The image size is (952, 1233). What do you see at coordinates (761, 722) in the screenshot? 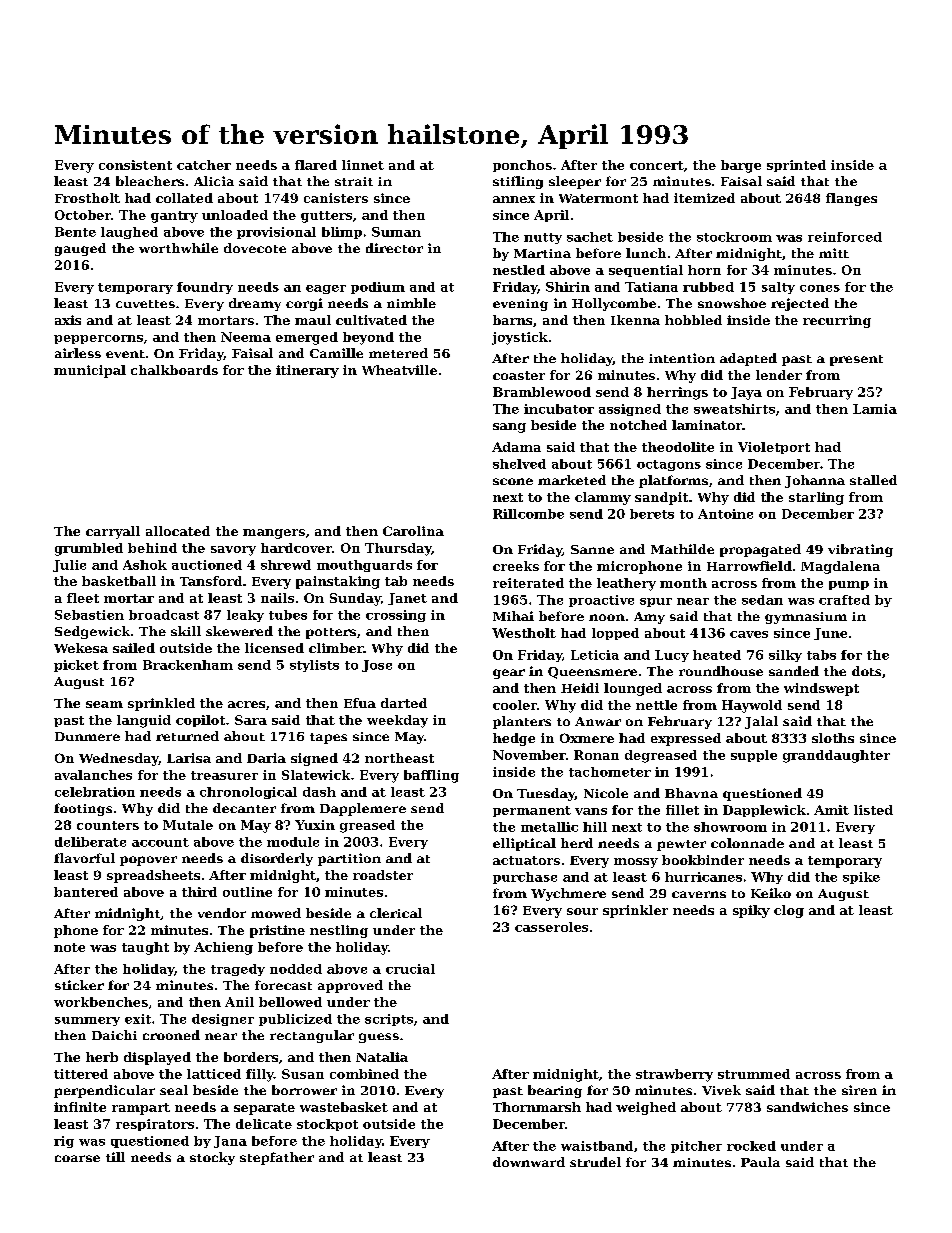
I see `Jalal` at bounding box center [761, 722].
